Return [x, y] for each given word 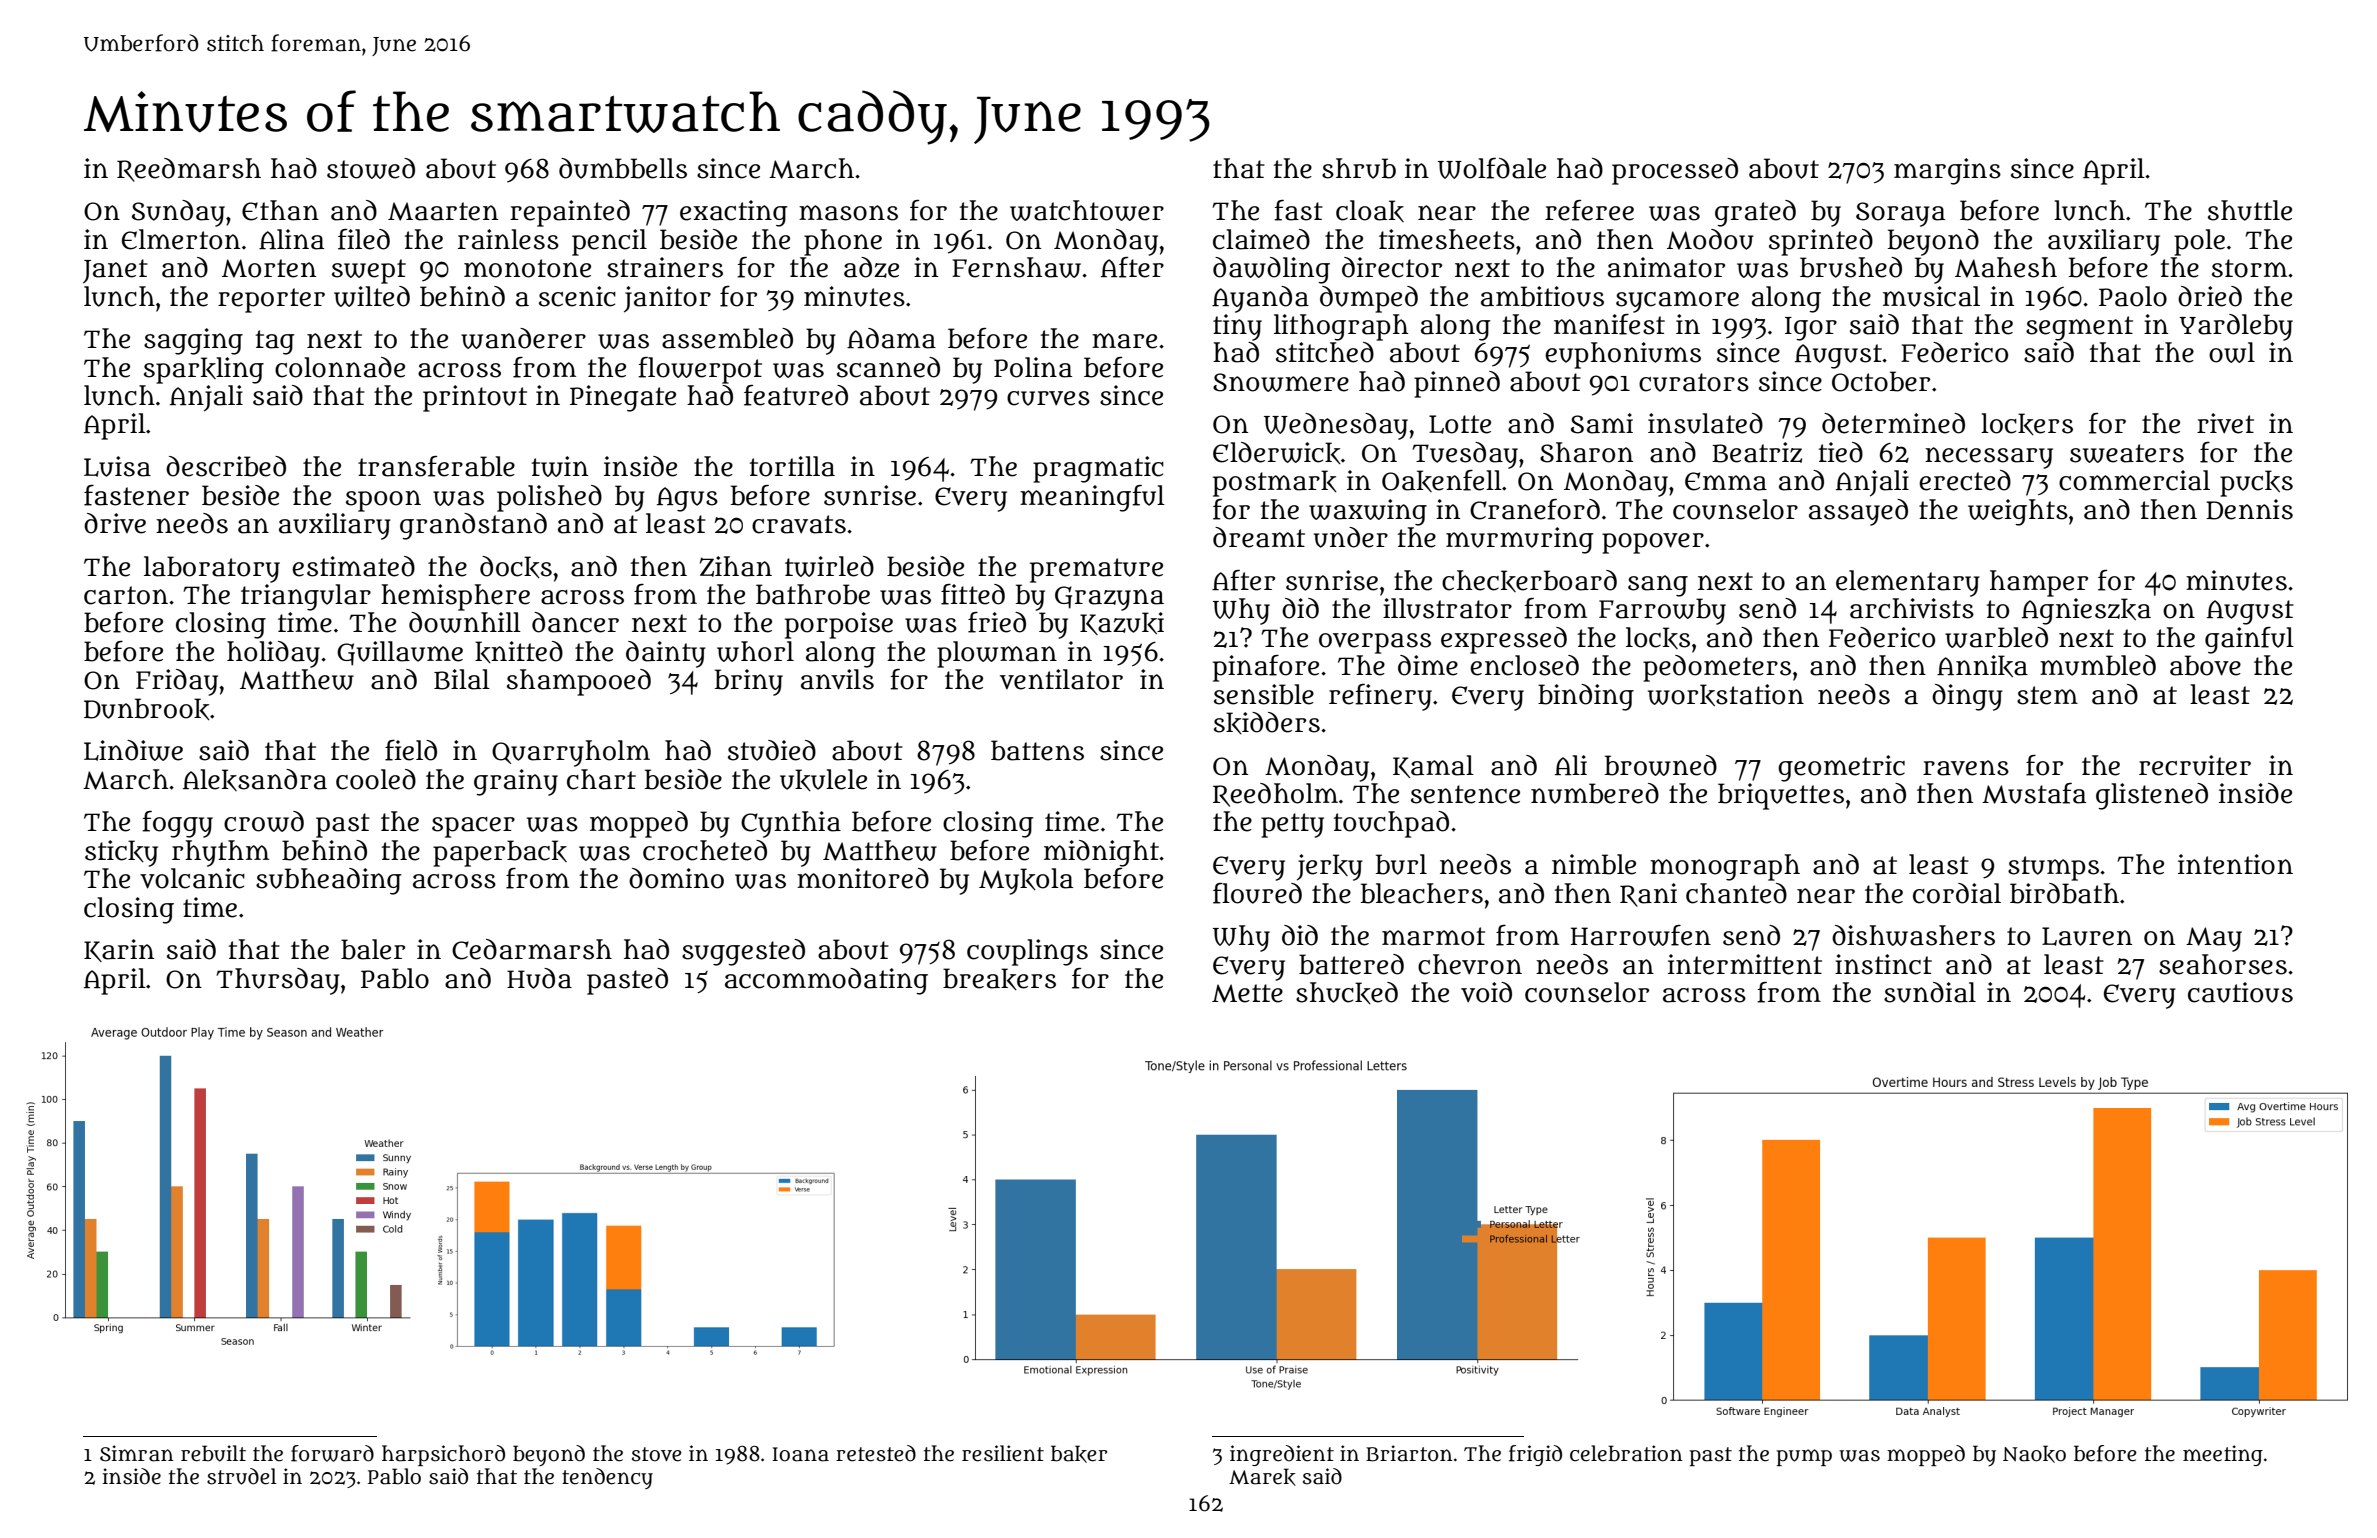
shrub [1359, 168]
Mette [1247, 993]
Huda [539, 978]
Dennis [2249, 509]
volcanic [192, 878]
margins [1947, 171]
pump [1804, 1457]
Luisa [117, 466]
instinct [1883, 964]
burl [1401, 864]
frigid [1535, 1455]
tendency [607, 1478]
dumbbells [623, 168]
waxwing [1368, 512]
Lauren [2087, 936]
